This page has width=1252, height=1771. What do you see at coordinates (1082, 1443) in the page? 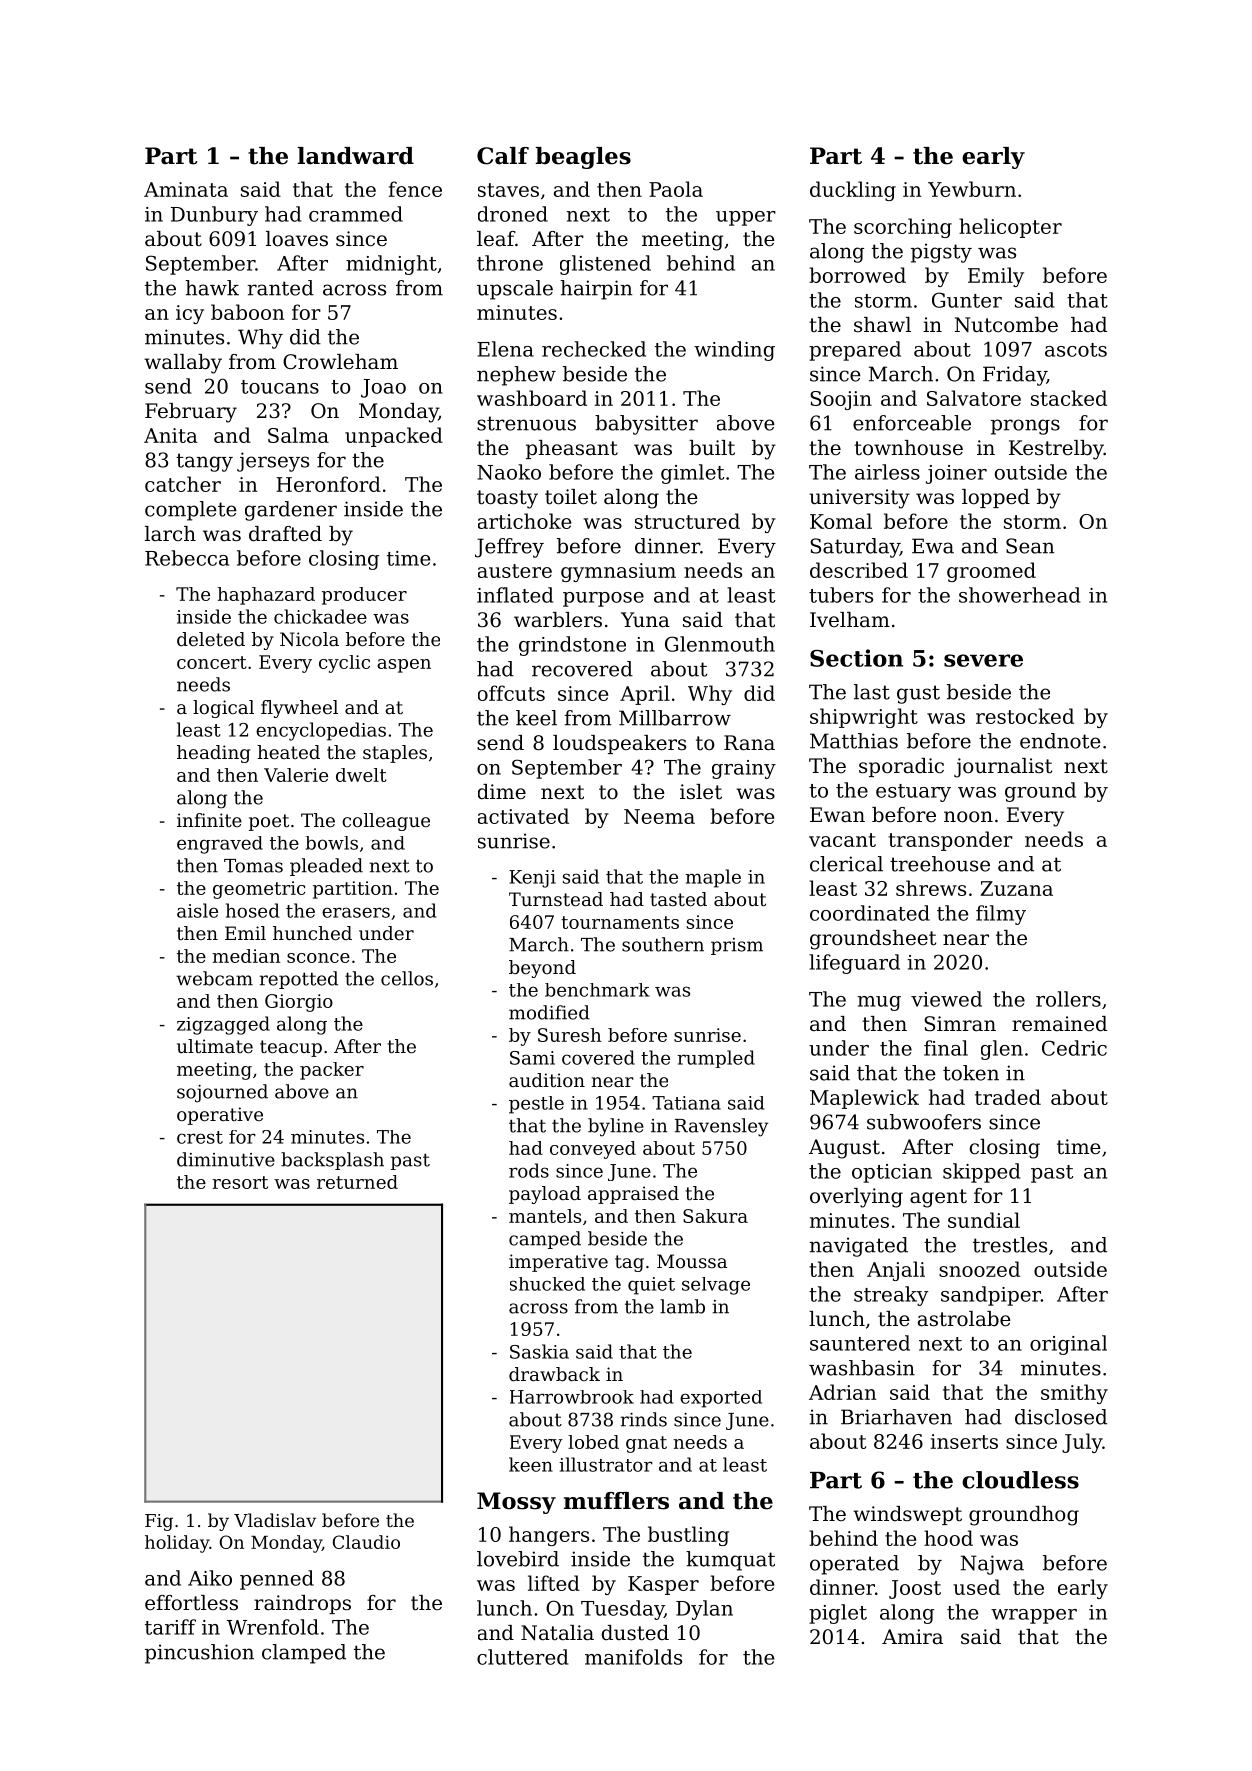
I see `July` at bounding box center [1082, 1443].
